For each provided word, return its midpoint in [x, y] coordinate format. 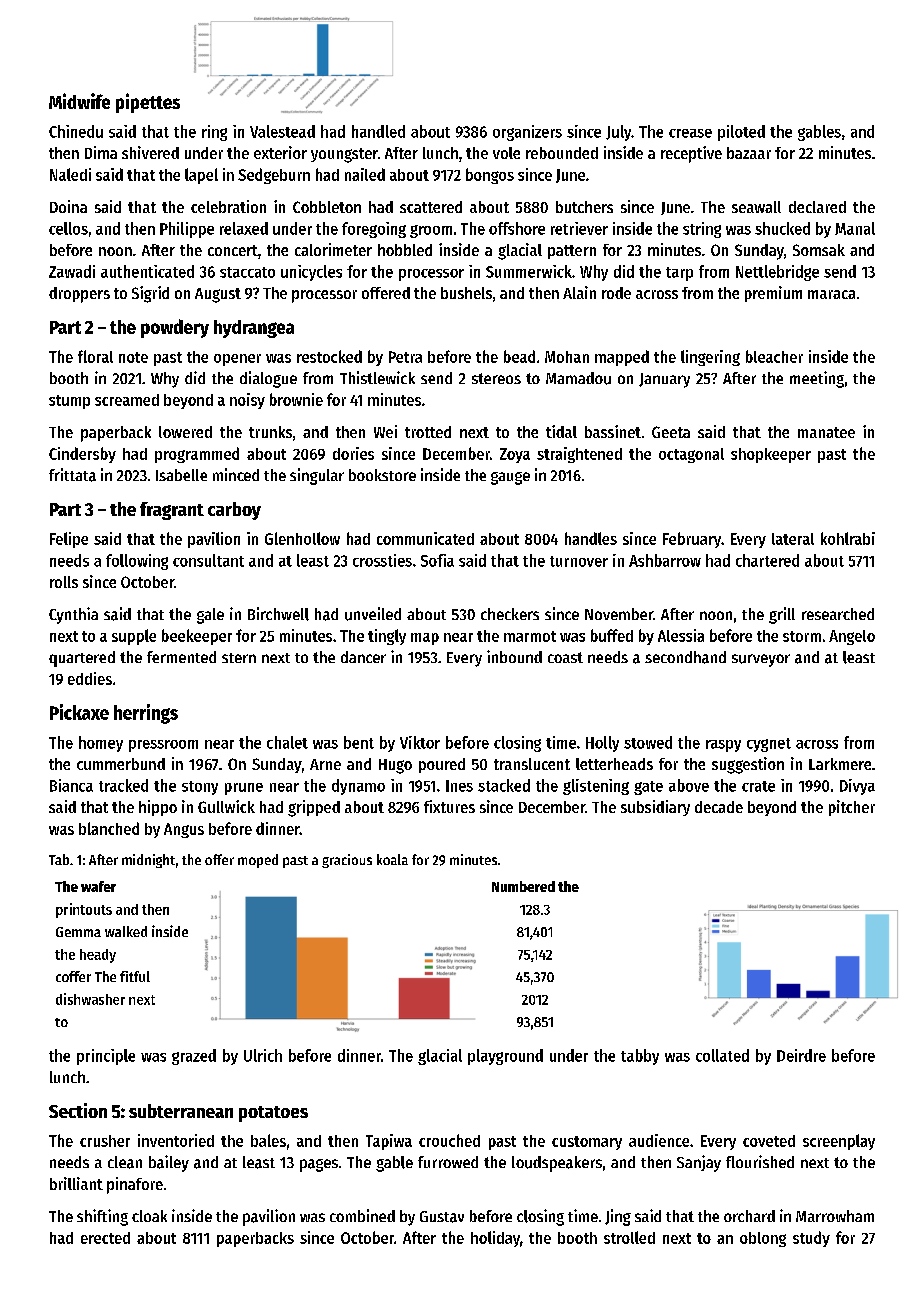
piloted [741, 133]
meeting [817, 379]
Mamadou [578, 378]
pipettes [148, 103]
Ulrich [263, 1055]
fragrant [172, 511]
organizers [527, 133]
